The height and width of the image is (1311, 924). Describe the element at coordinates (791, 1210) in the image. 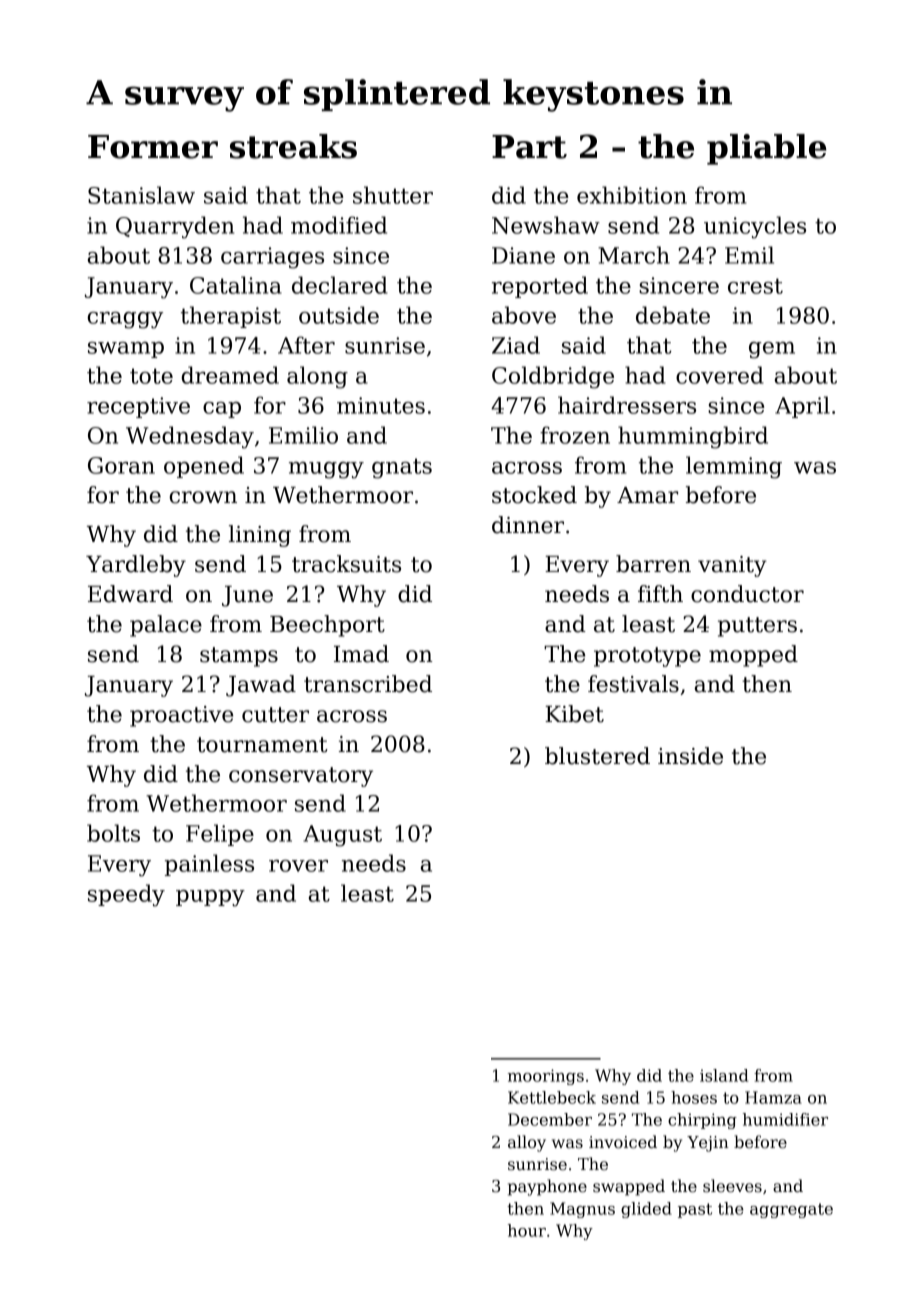

I see `aggregate` at that location.
